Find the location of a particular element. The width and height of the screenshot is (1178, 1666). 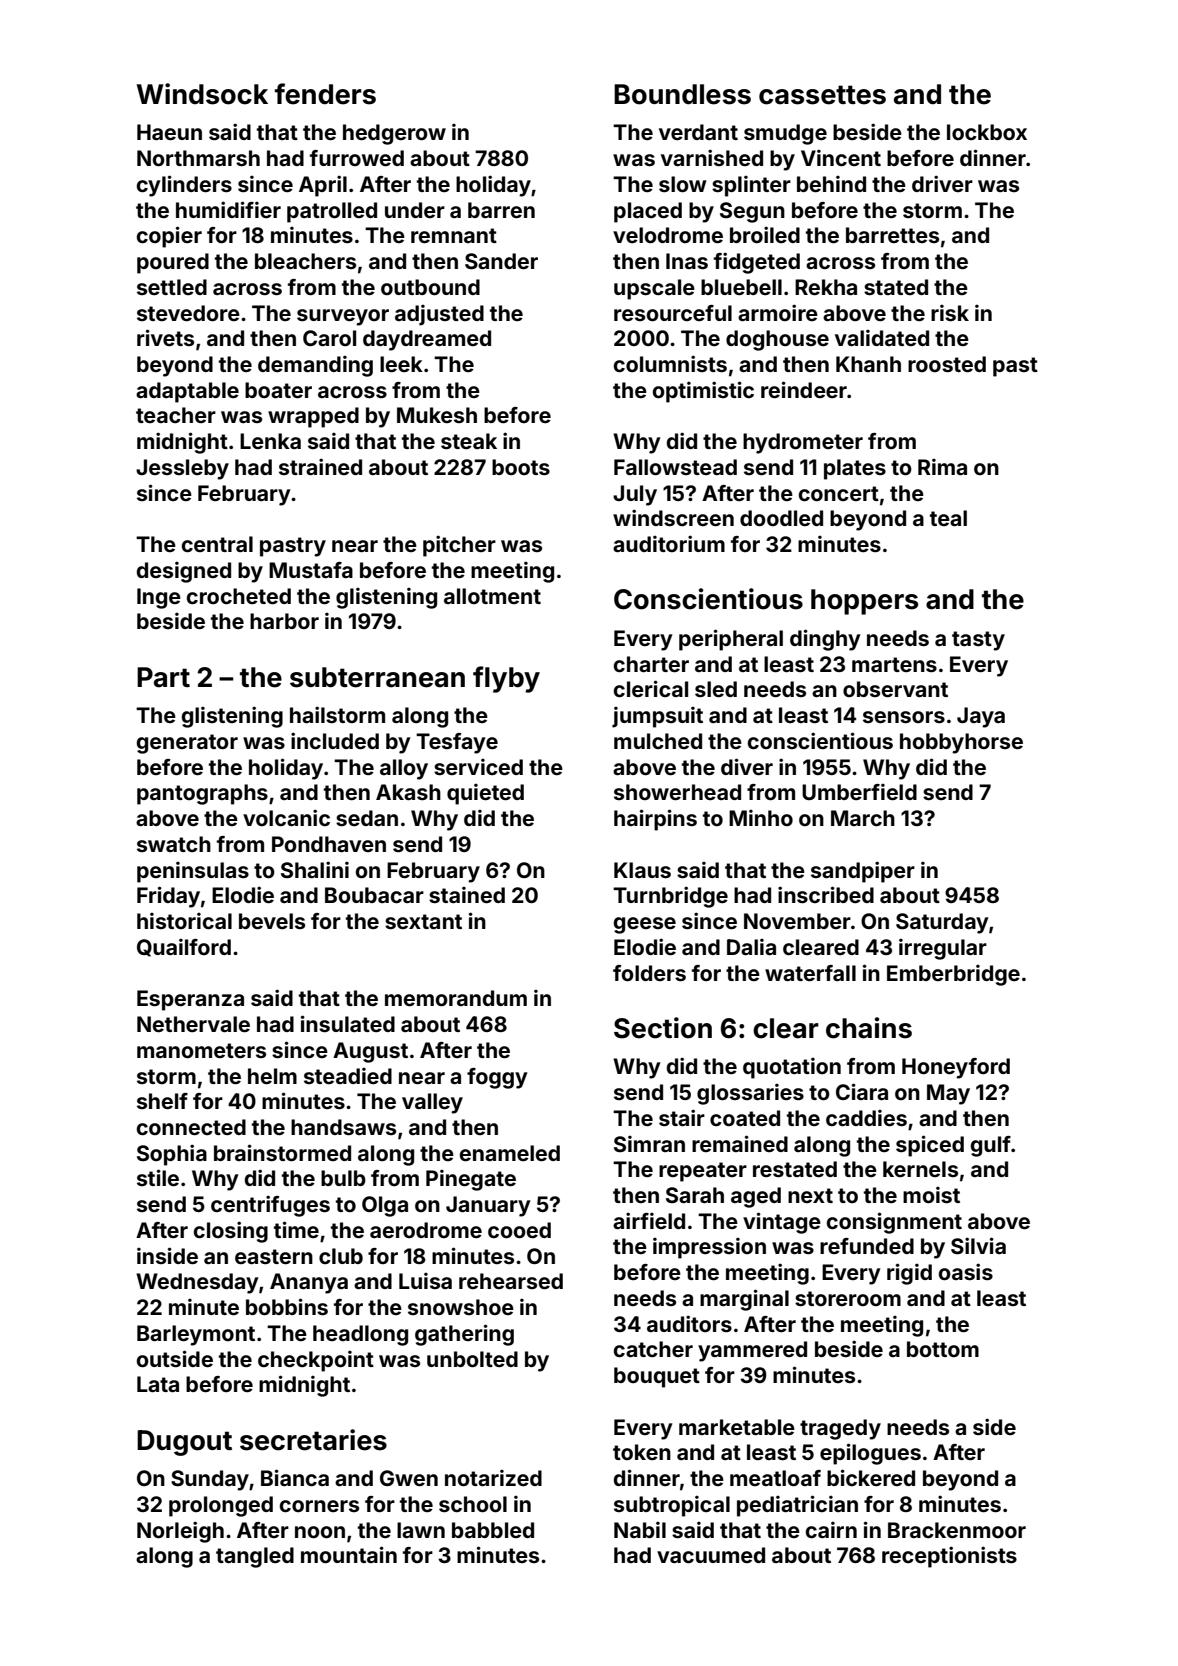

Turnbridge is located at coordinates (670, 897).
